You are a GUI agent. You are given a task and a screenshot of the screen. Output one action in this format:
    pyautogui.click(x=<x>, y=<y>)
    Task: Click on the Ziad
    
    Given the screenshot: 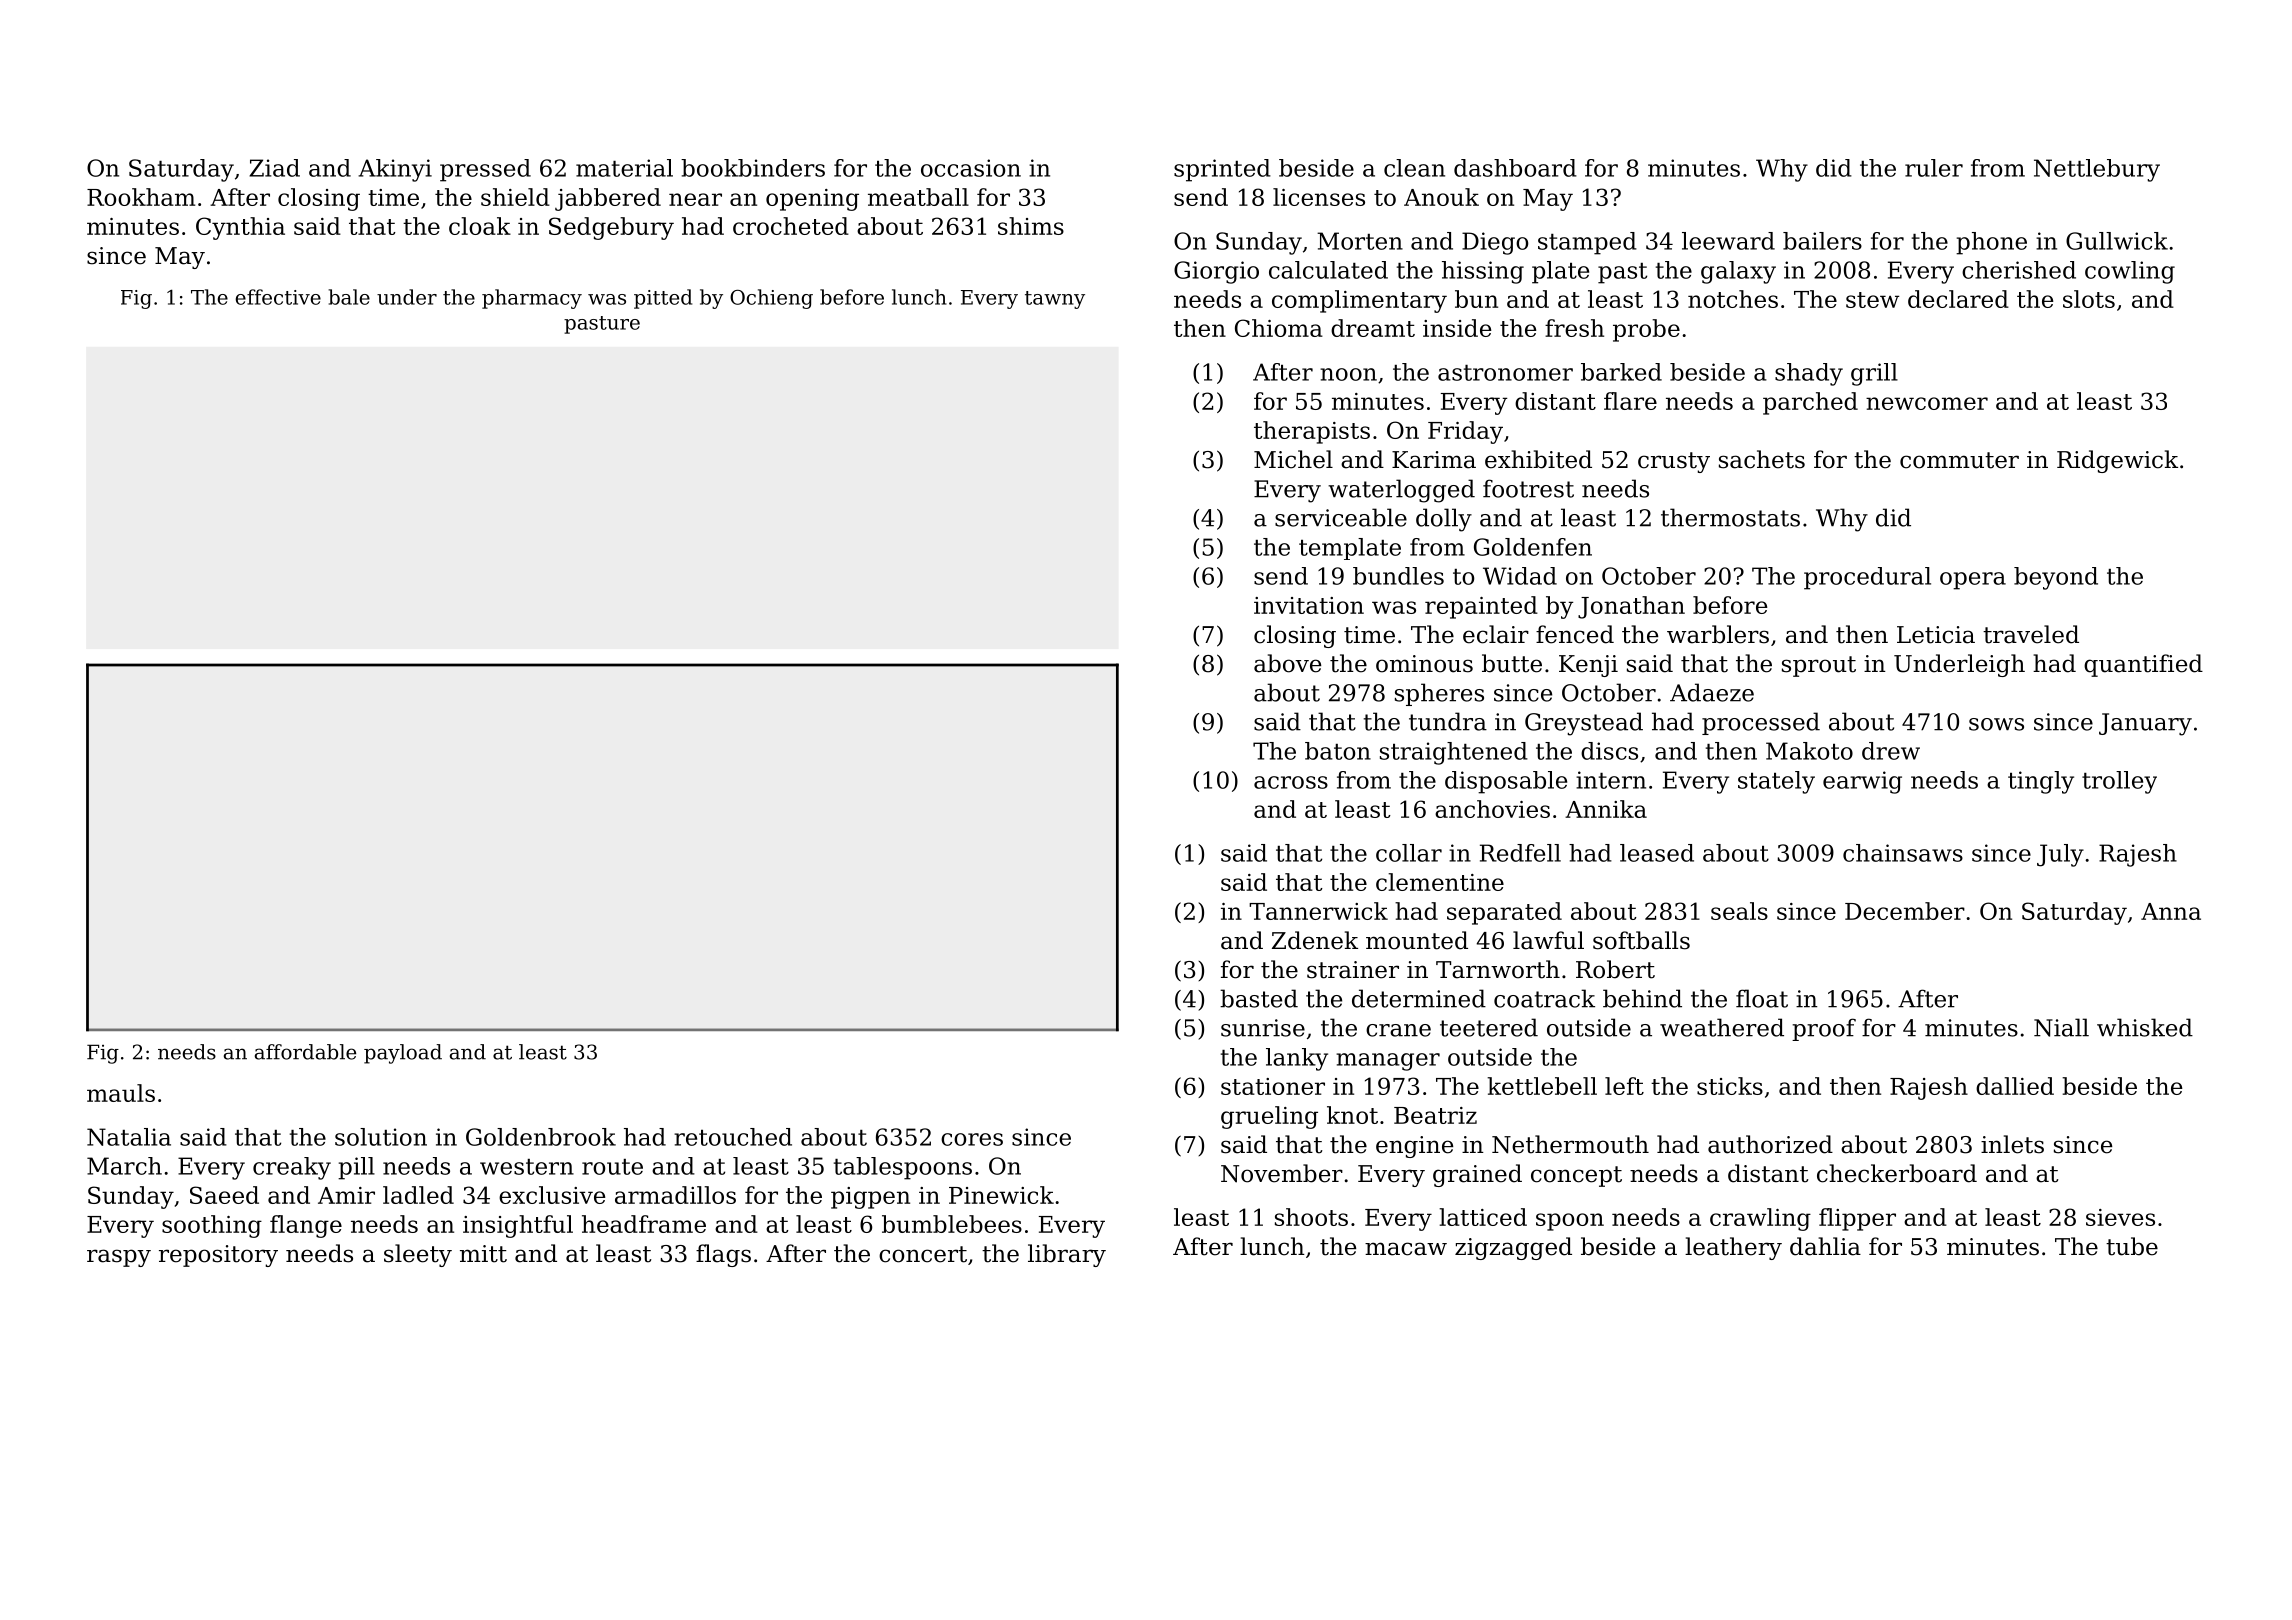 What is the action you would take?
    pyautogui.click(x=274, y=168)
